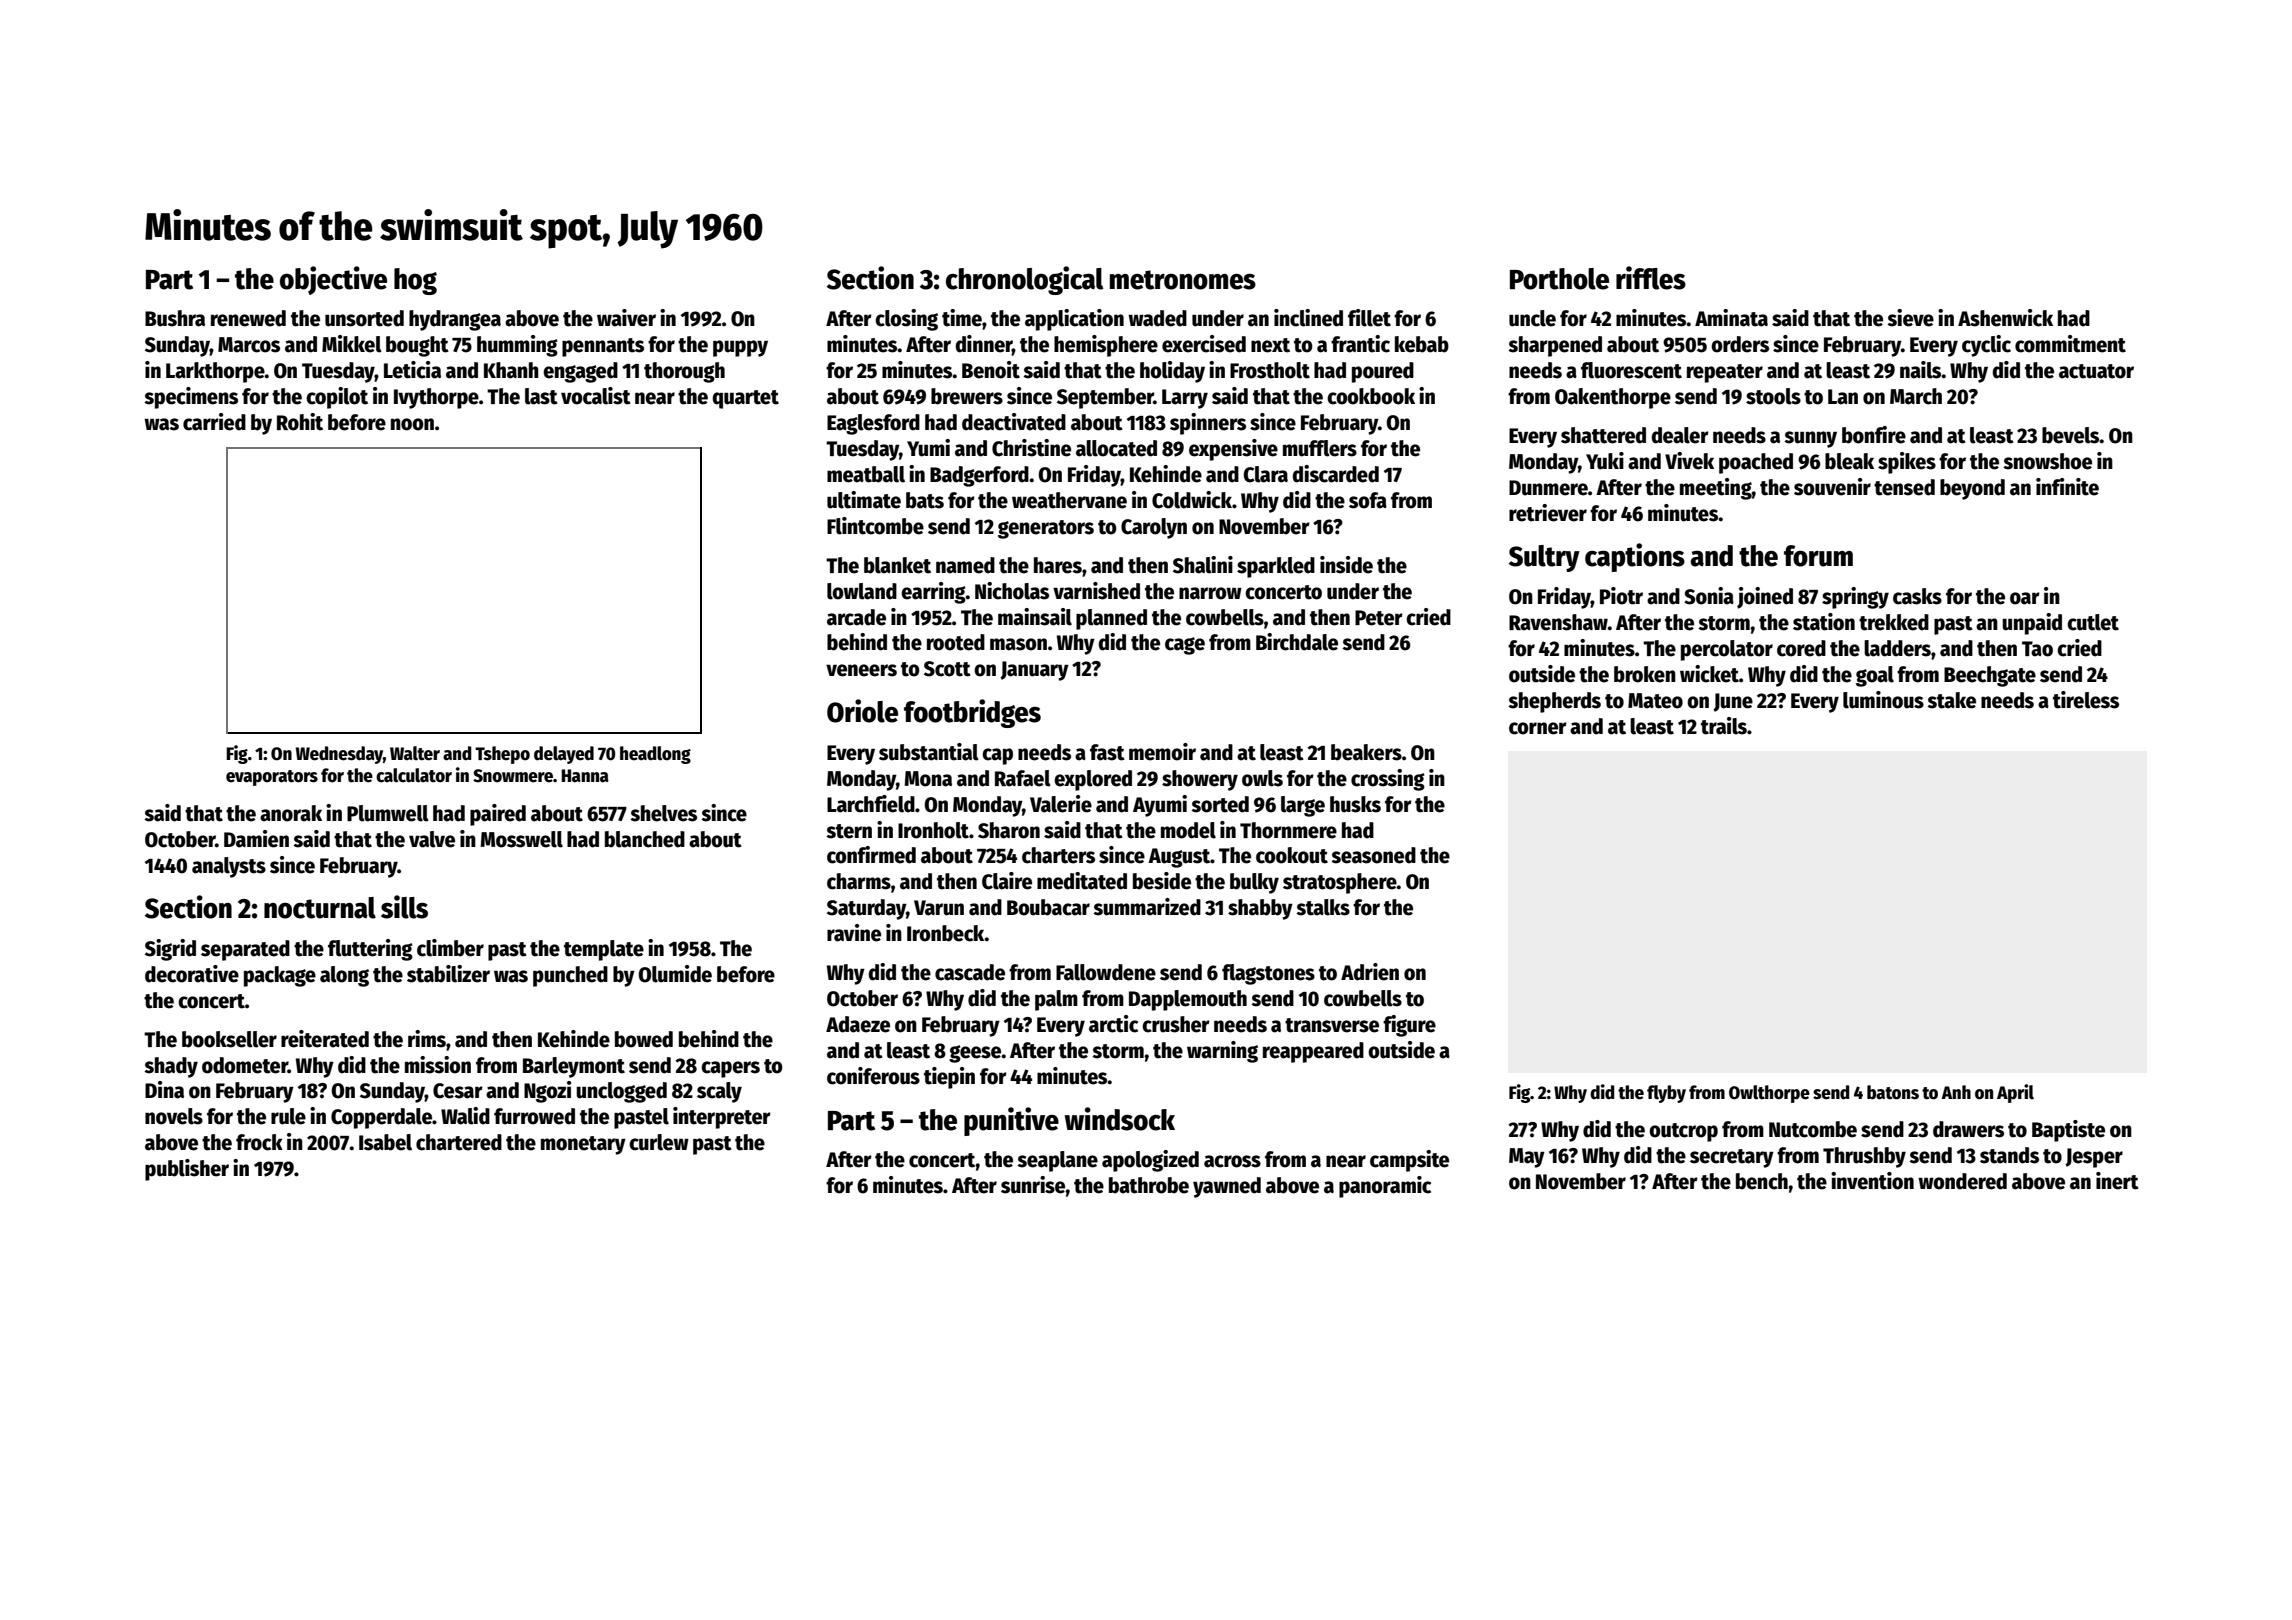  I want to click on lowland, so click(862, 591).
